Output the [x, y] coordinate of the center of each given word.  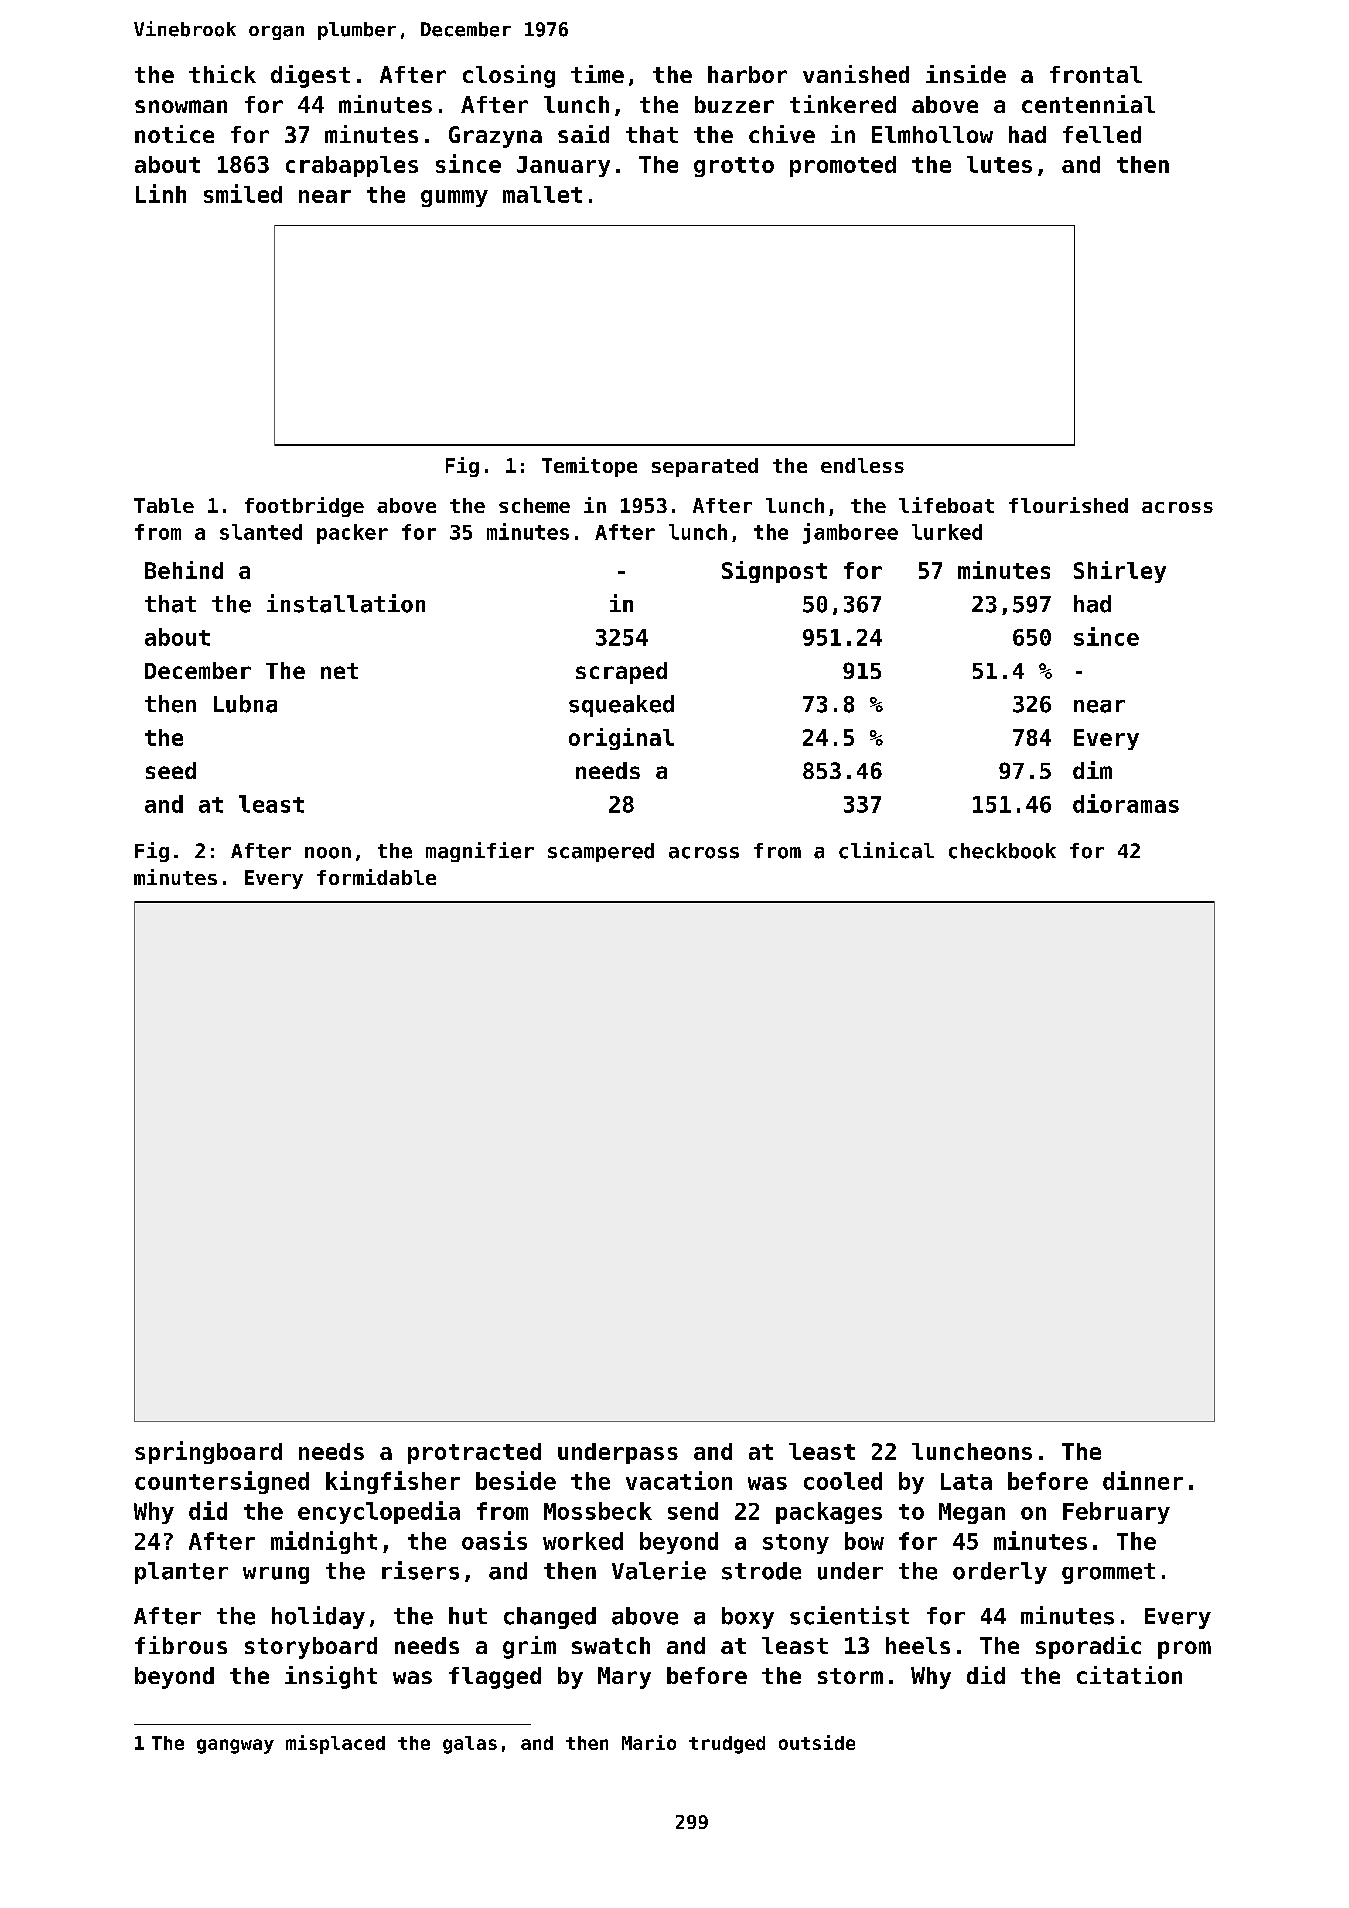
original [621, 739]
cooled [843, 1481]
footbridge [304, 507]
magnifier [480, 852]
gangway [235, 1746]
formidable [376, 877]
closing [509, 76]
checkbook [1002, 851]
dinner [1143, 1480]
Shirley [1120, 572]
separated [705, 467]
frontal [1096, 74]
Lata [966, 1481]
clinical [886, 850]
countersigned [222, 1482]
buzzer [734, 104]
